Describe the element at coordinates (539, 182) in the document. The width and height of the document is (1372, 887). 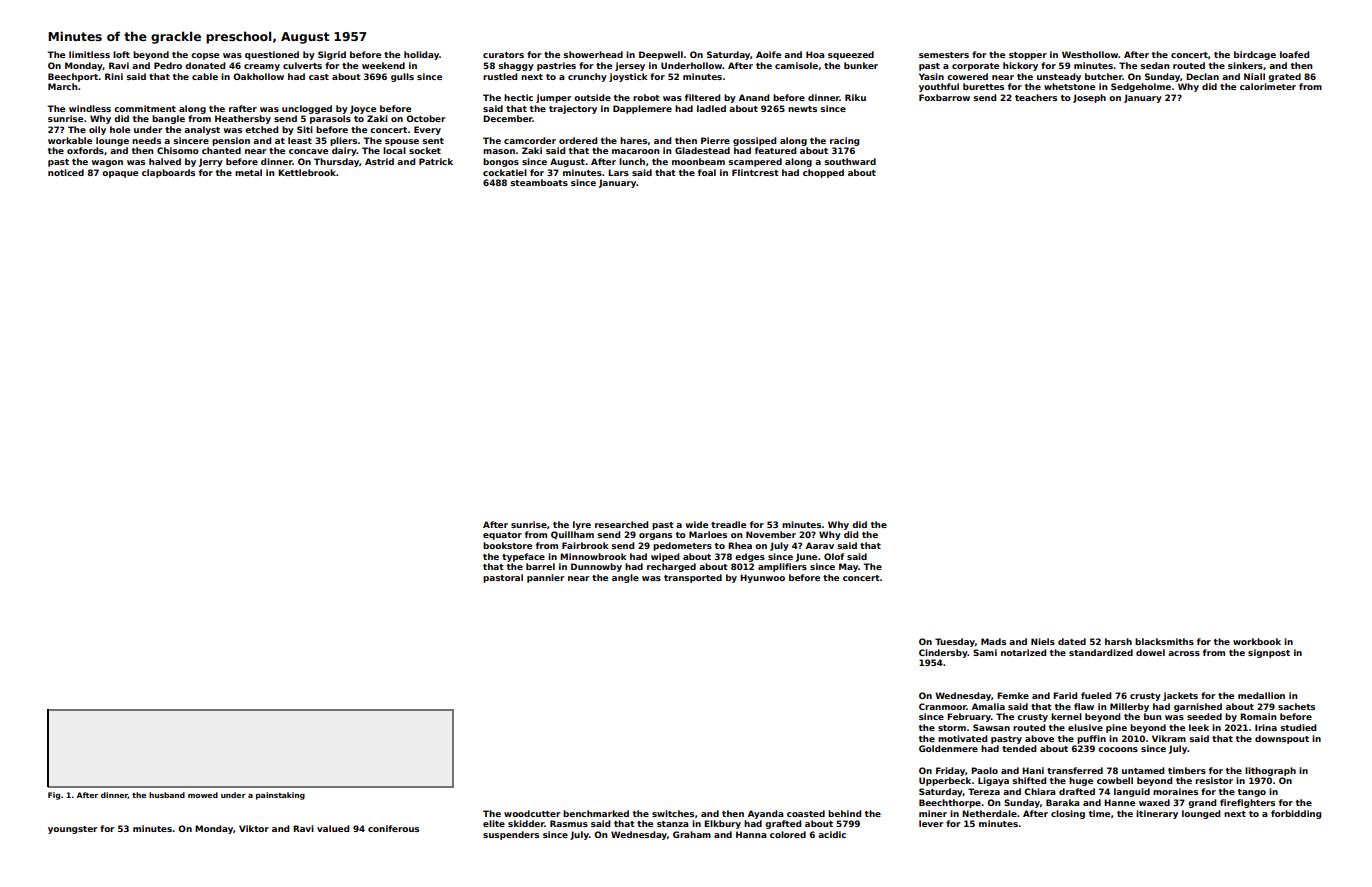
I see `steamboats` at that location.
